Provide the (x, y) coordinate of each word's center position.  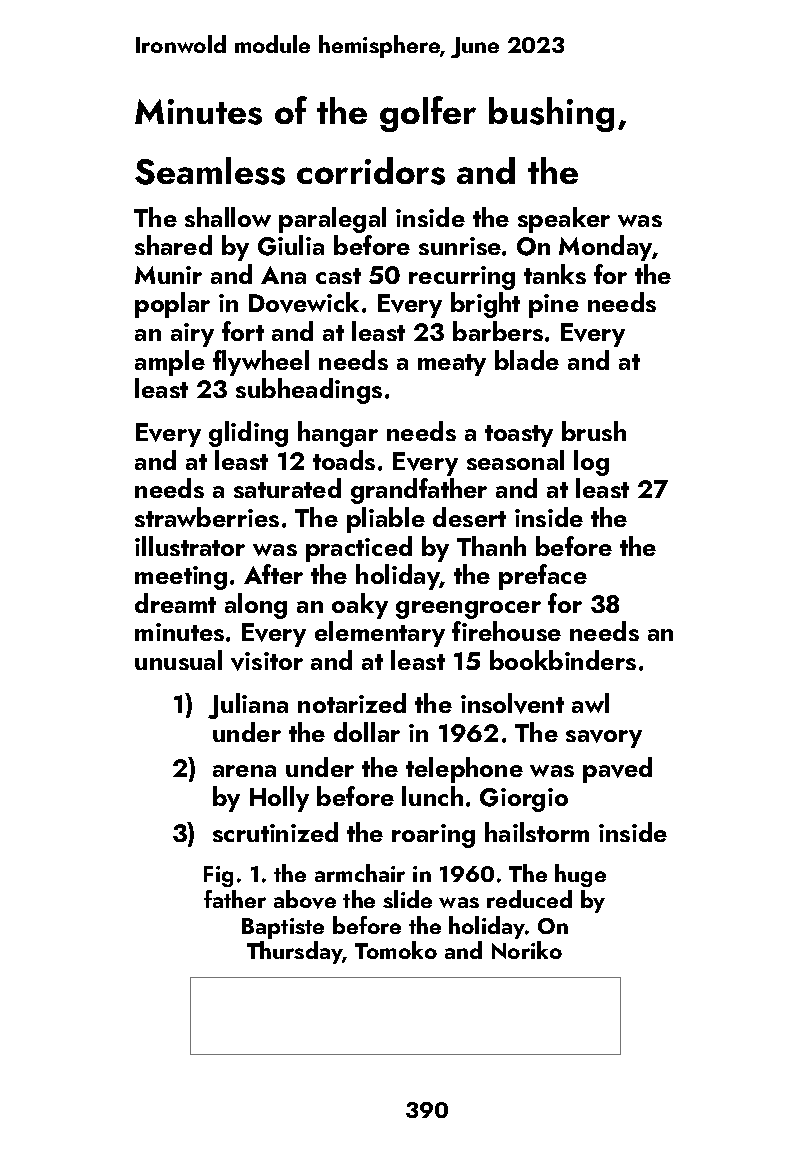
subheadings (309, 391)
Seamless (210, 171)
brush (594, 431)
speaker (564, 220)
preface (543, 577)
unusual (178, 660)
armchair (360, 873)
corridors (371, 171)
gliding (248, 434)
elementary (380, 634)
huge (580, 875)
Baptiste (283, 928)
